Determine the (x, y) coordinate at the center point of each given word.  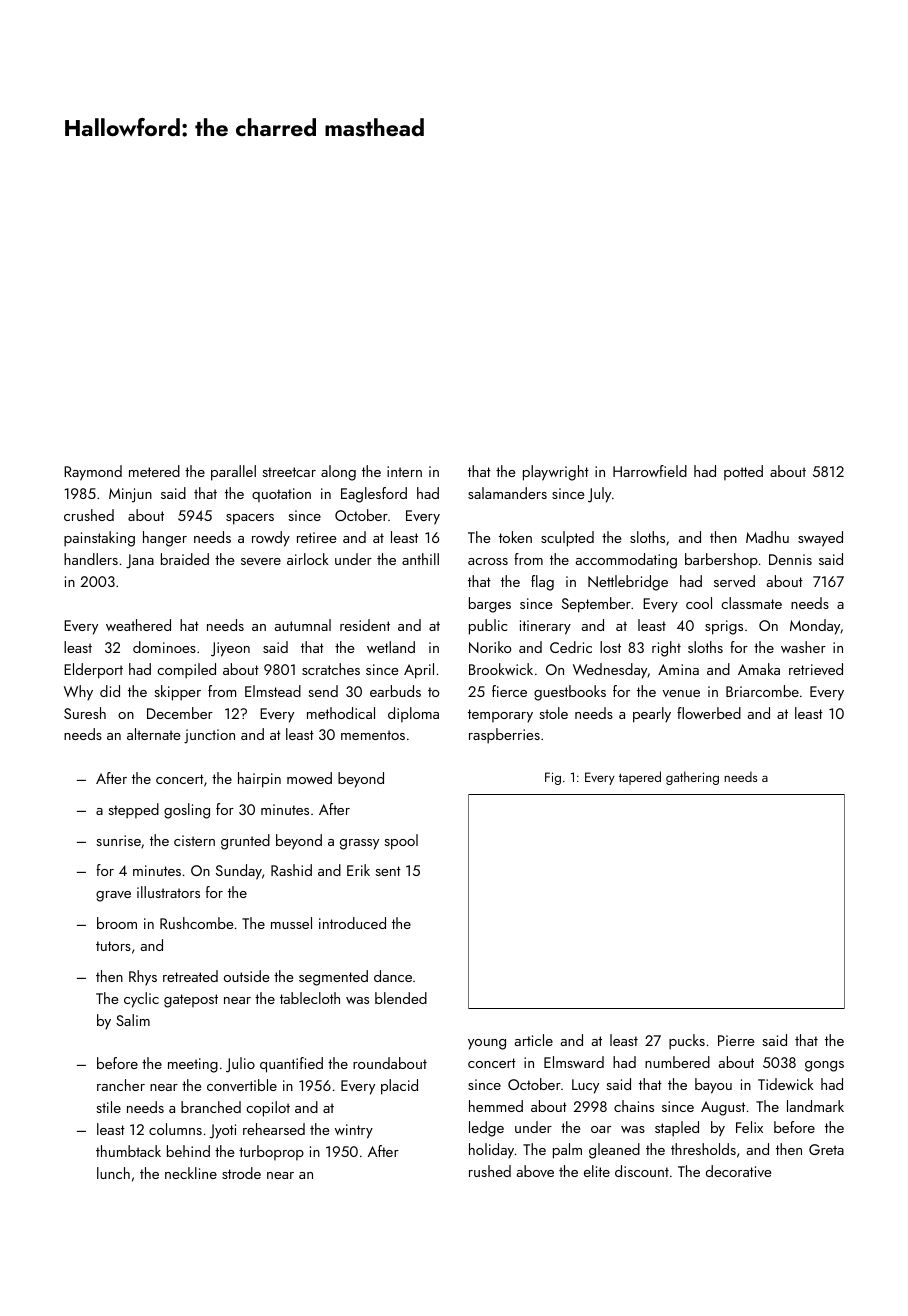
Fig (553, 778)
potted (743, 472)
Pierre (736, 1040)
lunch (113, 1173)
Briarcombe (762, 691)
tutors (113, 946)
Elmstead (273, 691)
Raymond (93, 473)
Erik (358, 870)
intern (404, 471)
